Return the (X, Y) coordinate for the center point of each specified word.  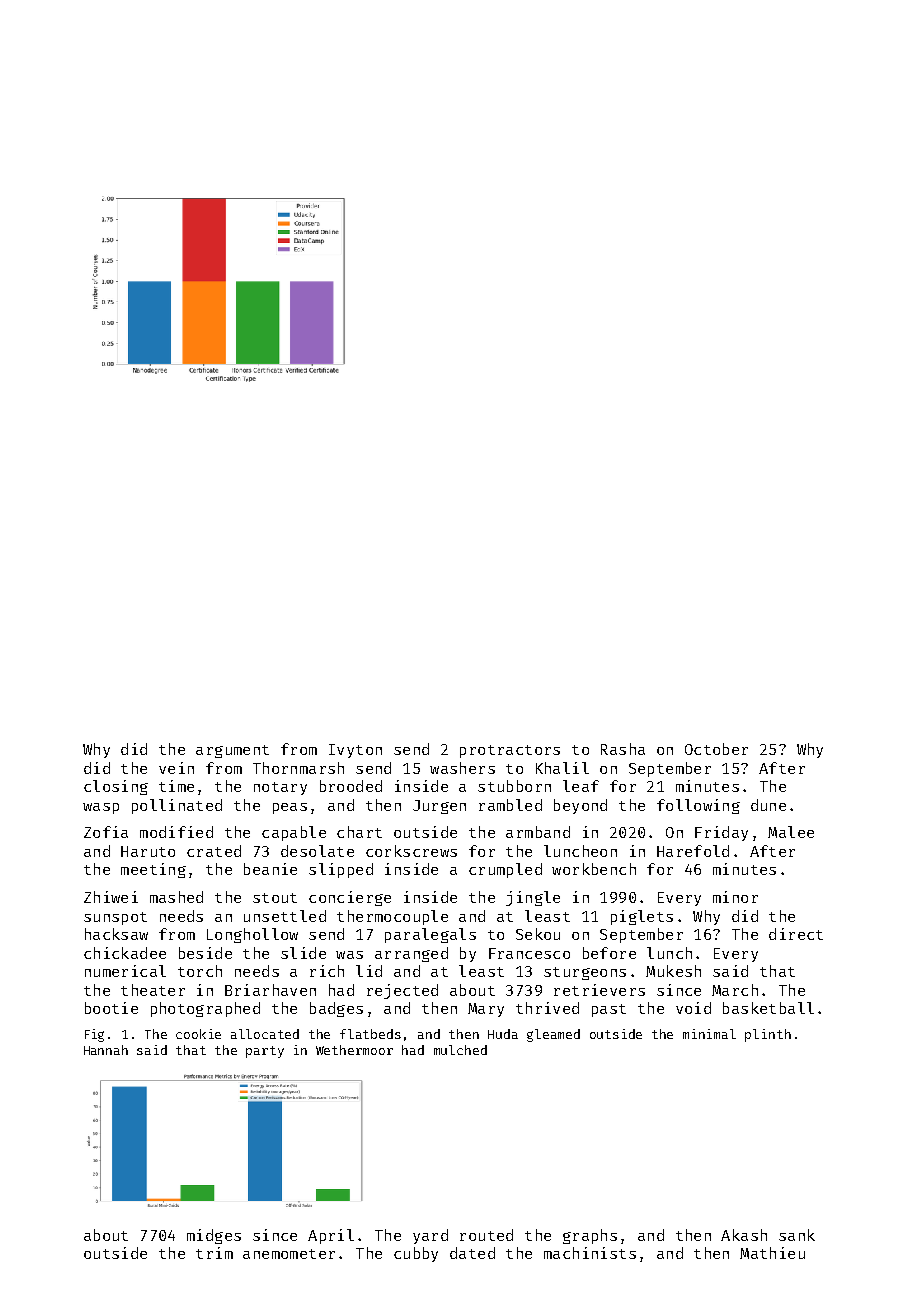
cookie (198, 1034)
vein (176, 768)
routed (486, 1235)
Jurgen (439, 807)
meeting (153, 870)
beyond (580, 806)
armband (538, 832)
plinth (768, 1035)
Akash (744, 1235)
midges (214, 1236)
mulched (460, 1050)
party (265, 1052)
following (698, 806)
